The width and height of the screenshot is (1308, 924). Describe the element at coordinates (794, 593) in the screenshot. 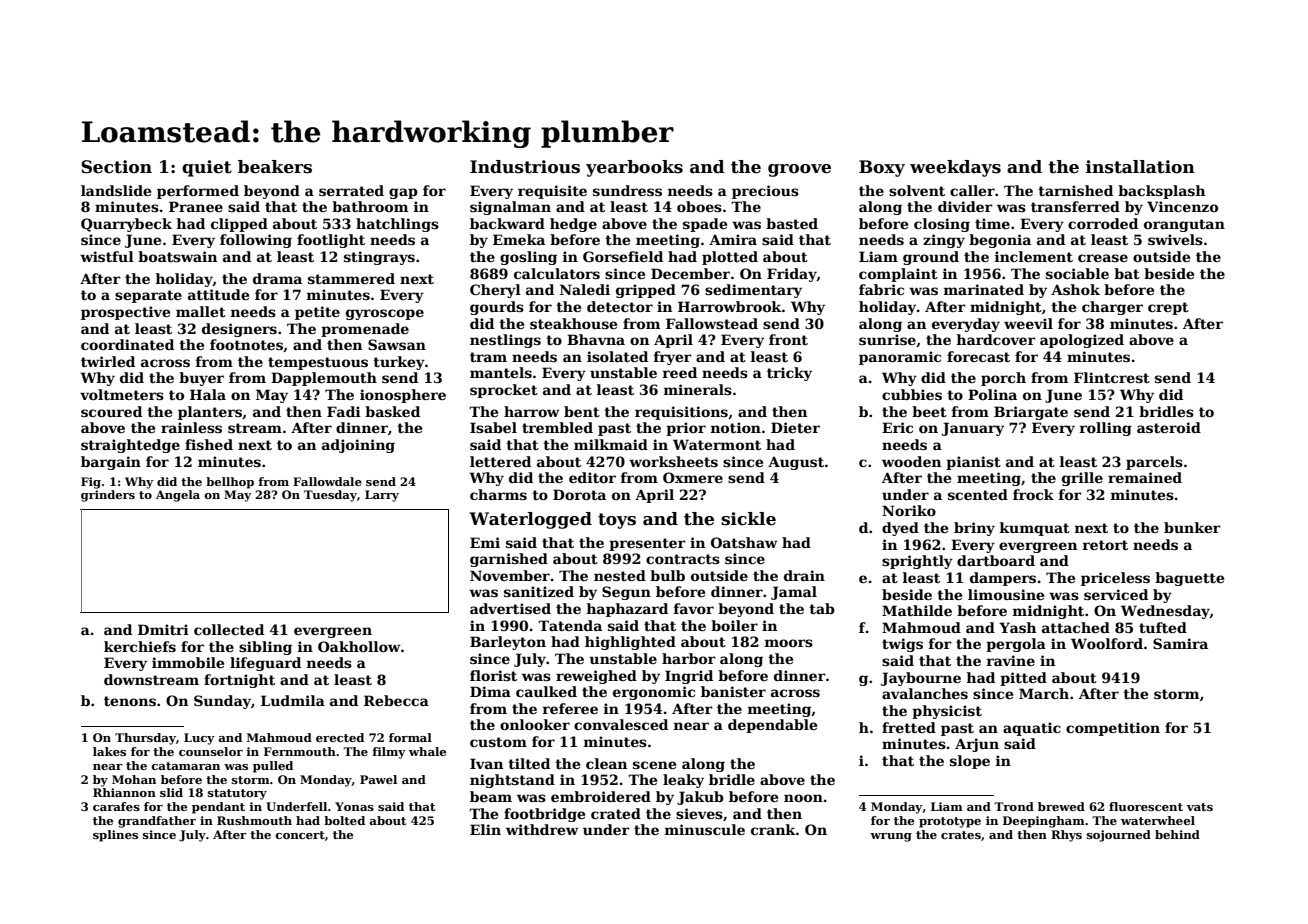

I see `Jamal` at that location.
